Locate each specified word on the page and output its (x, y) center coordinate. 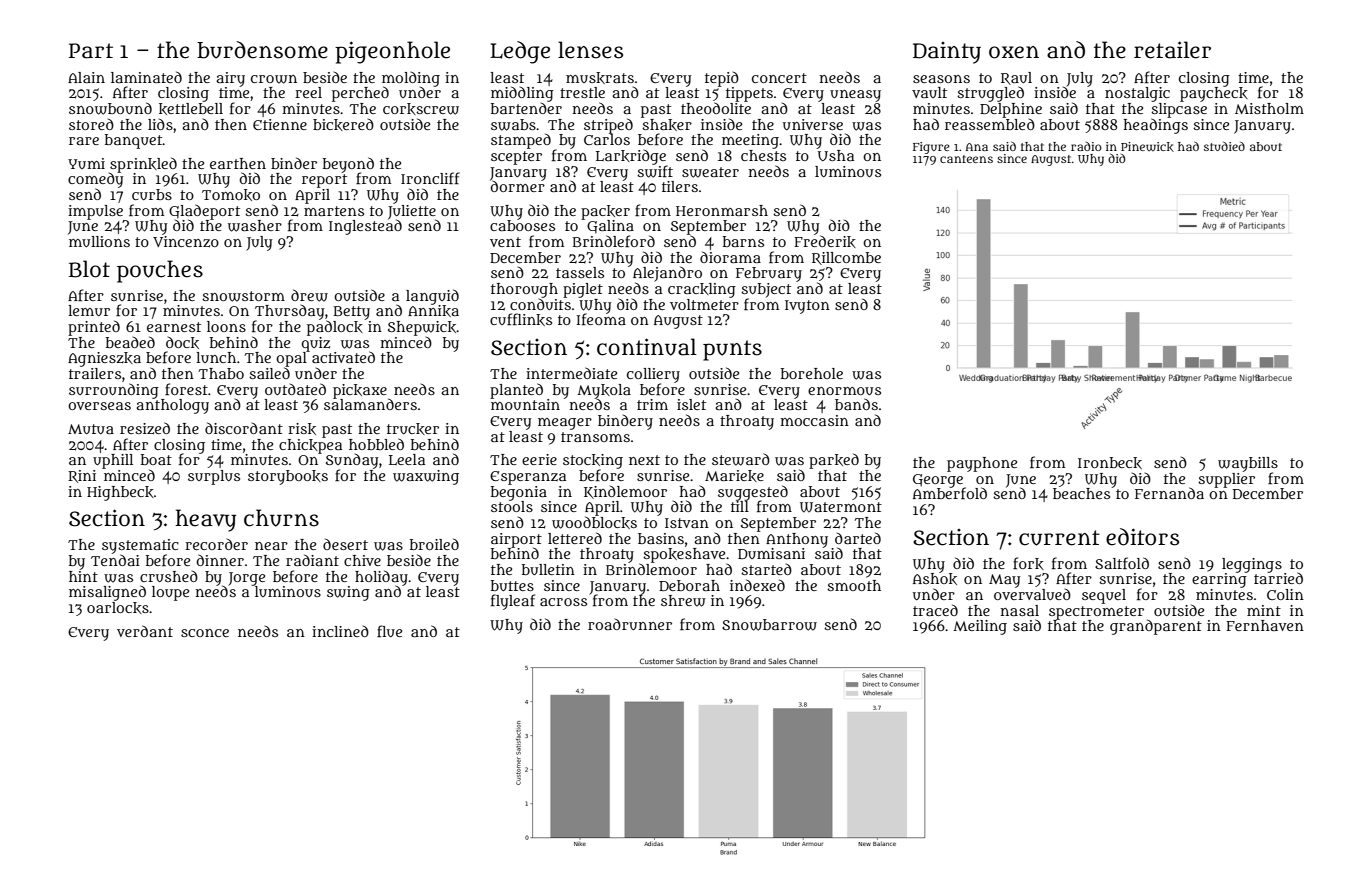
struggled (990, 94)
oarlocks (118, 608)
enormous (844, 391)
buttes (512, 585)
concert (779, 78)
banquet (134, 141)
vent (505, 242)
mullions (99, 241)
